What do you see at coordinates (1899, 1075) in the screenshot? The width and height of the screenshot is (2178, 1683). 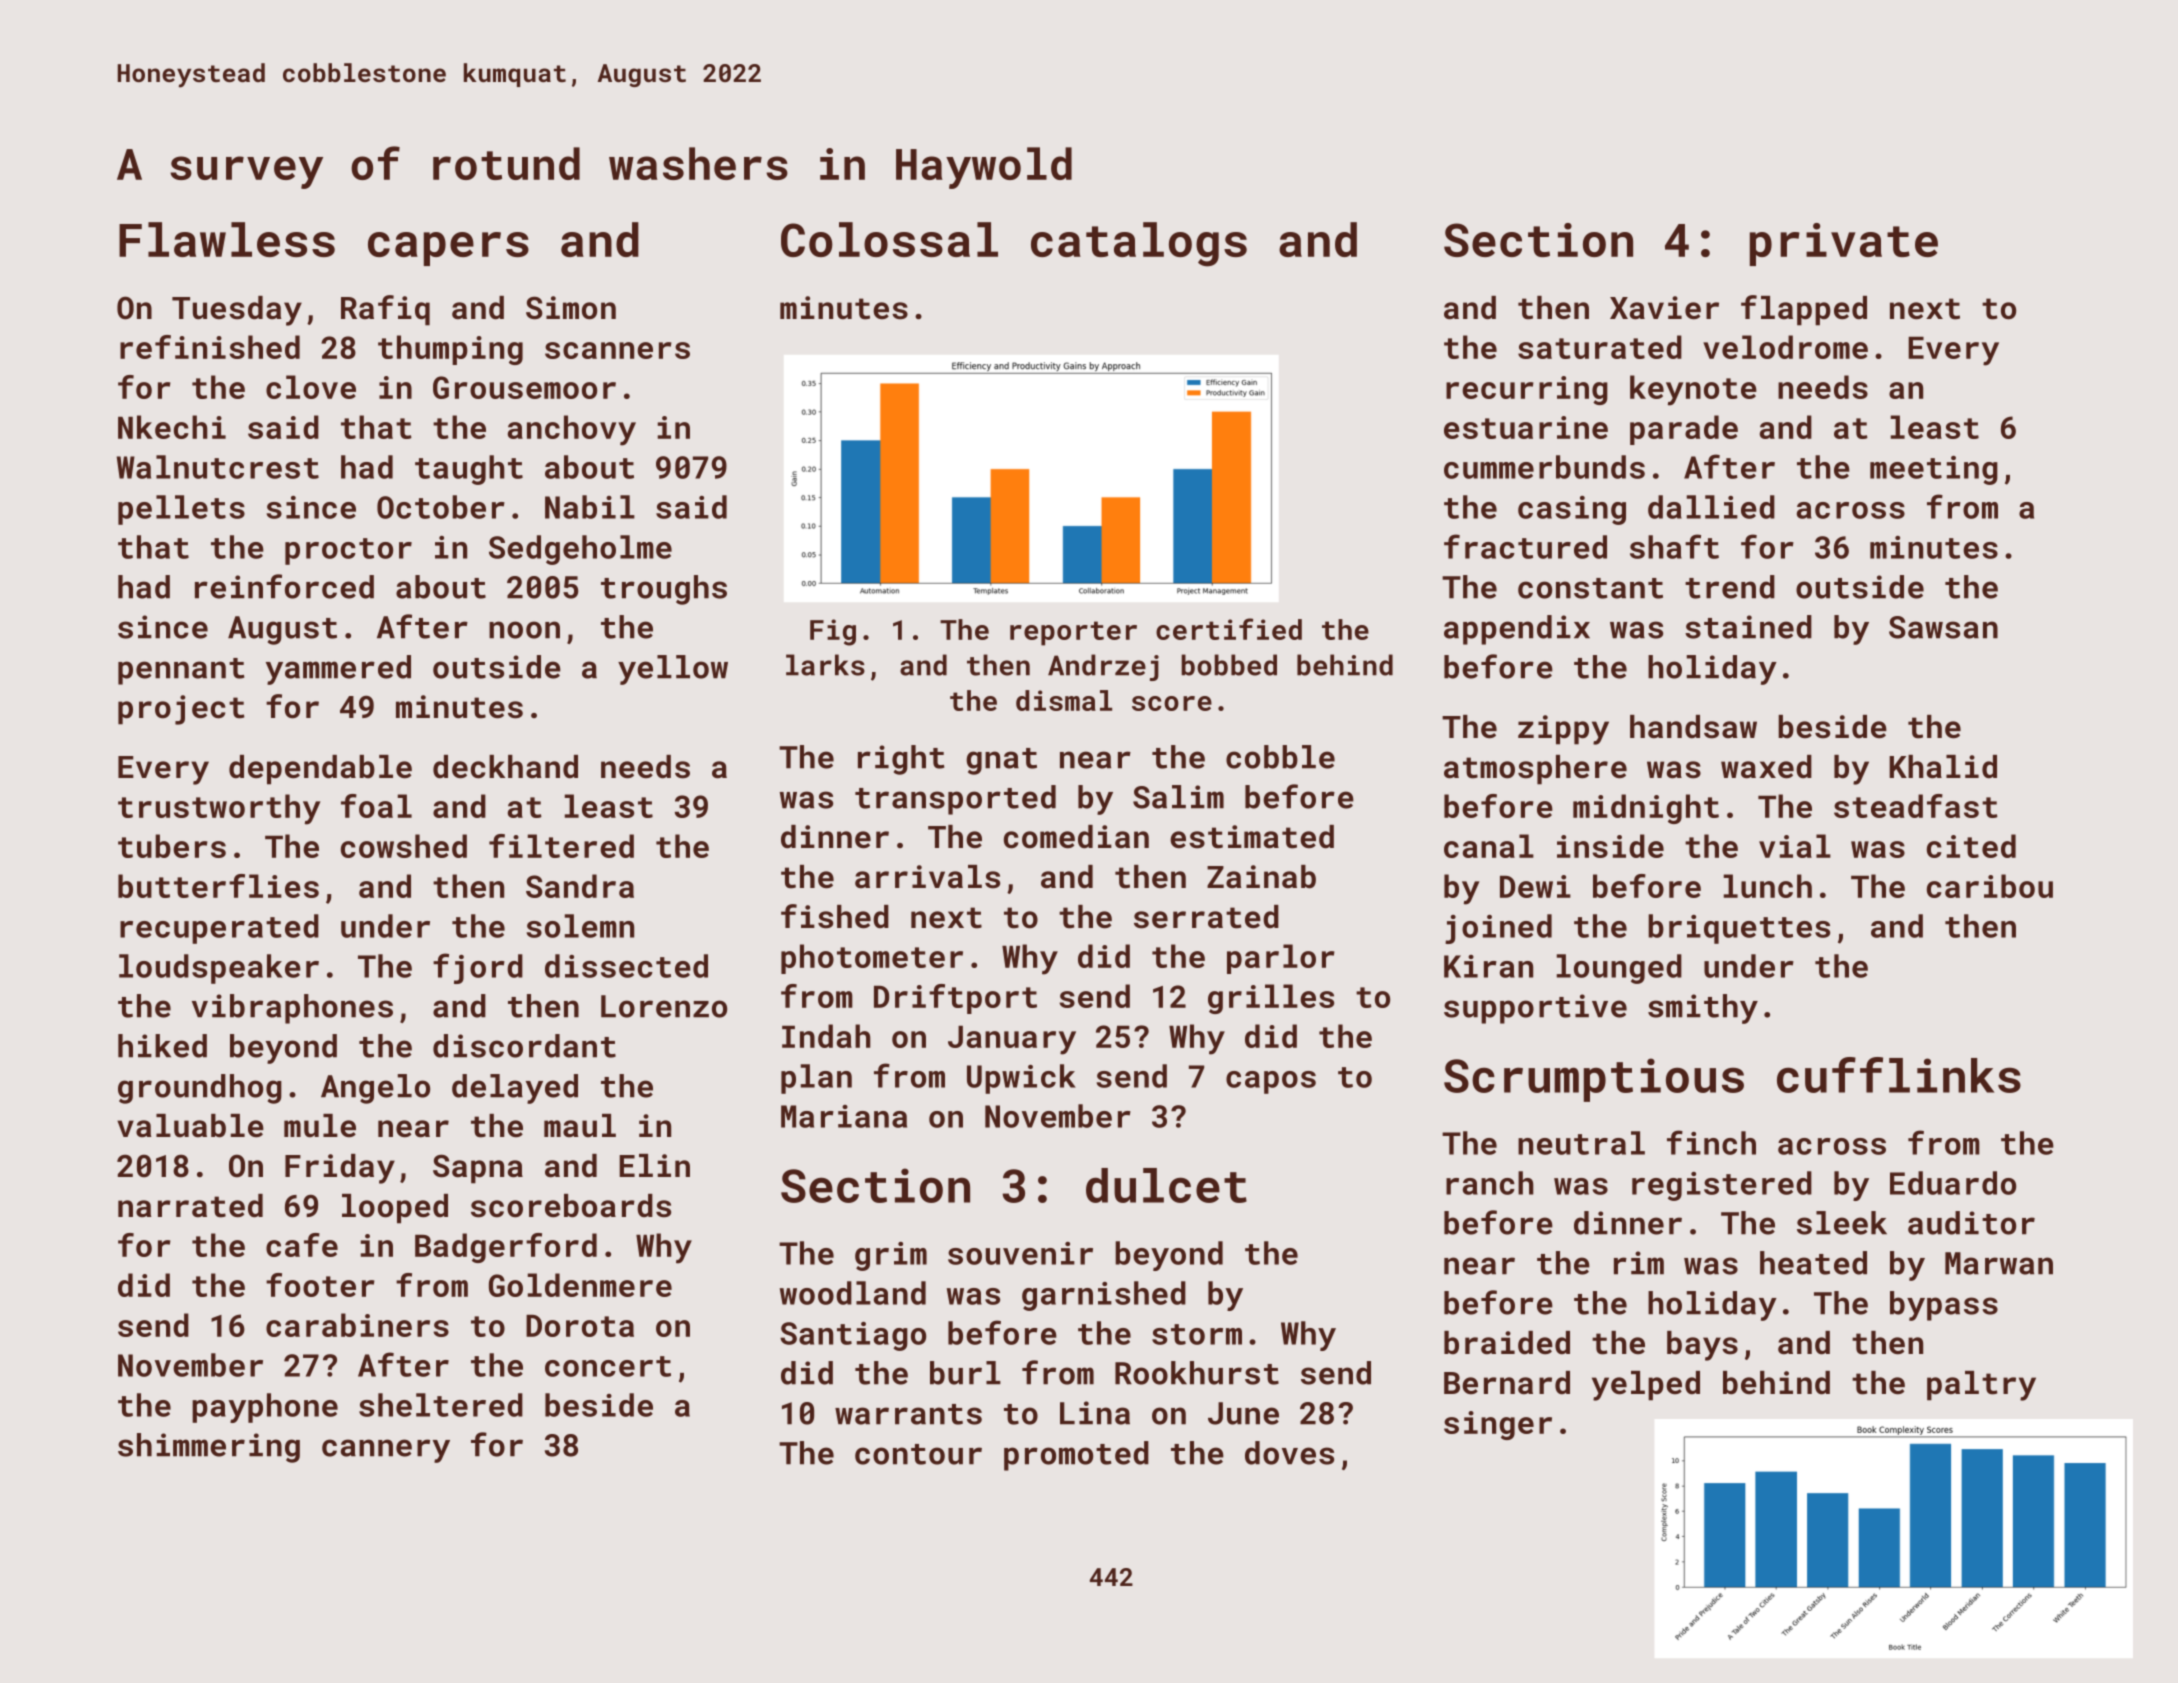 I see `cufflinks` at bounding box center [1899, 1075].
